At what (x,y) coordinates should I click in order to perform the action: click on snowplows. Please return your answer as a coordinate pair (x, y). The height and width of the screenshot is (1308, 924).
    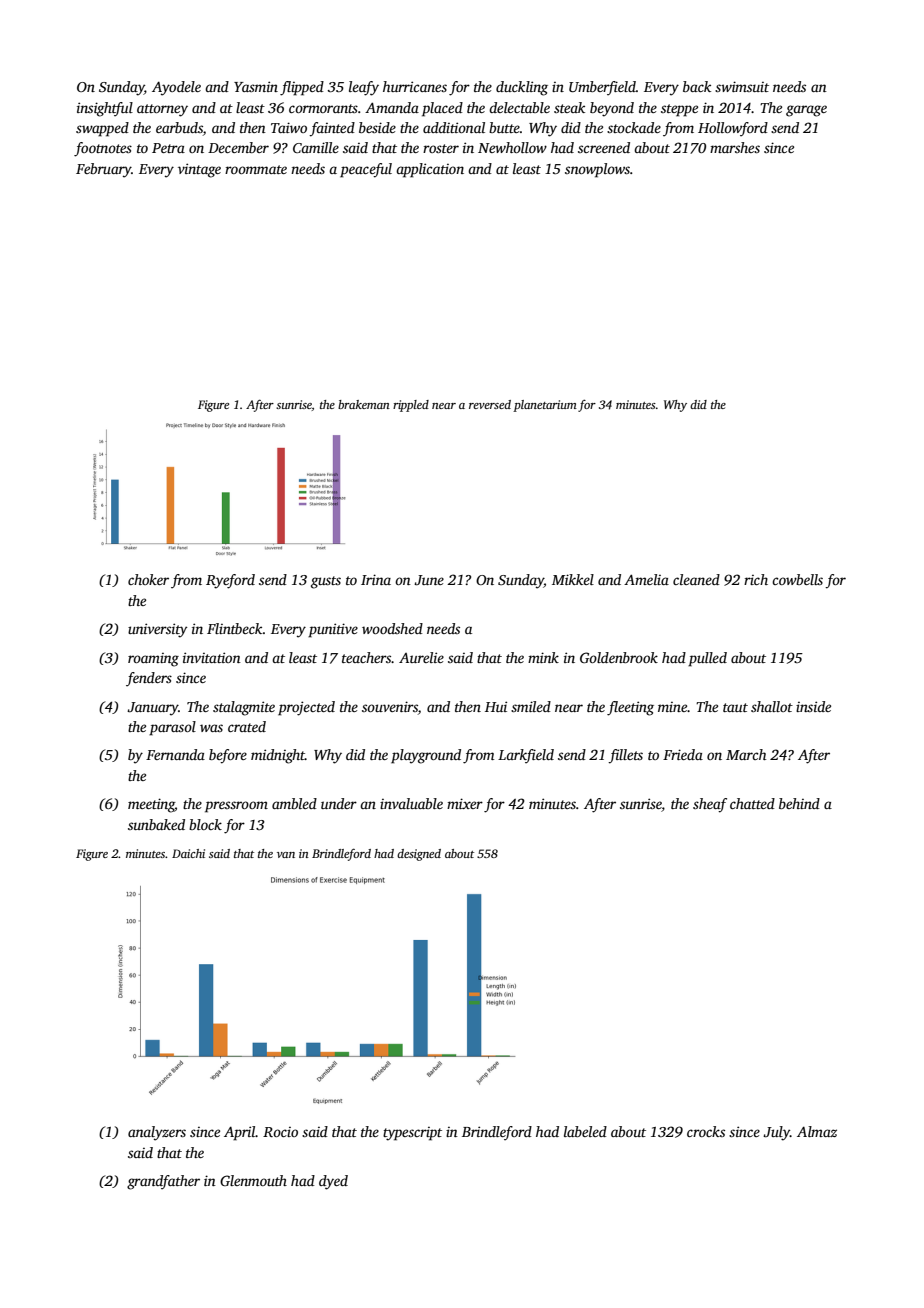
    Looking at the image, I should click on (597, 170).
